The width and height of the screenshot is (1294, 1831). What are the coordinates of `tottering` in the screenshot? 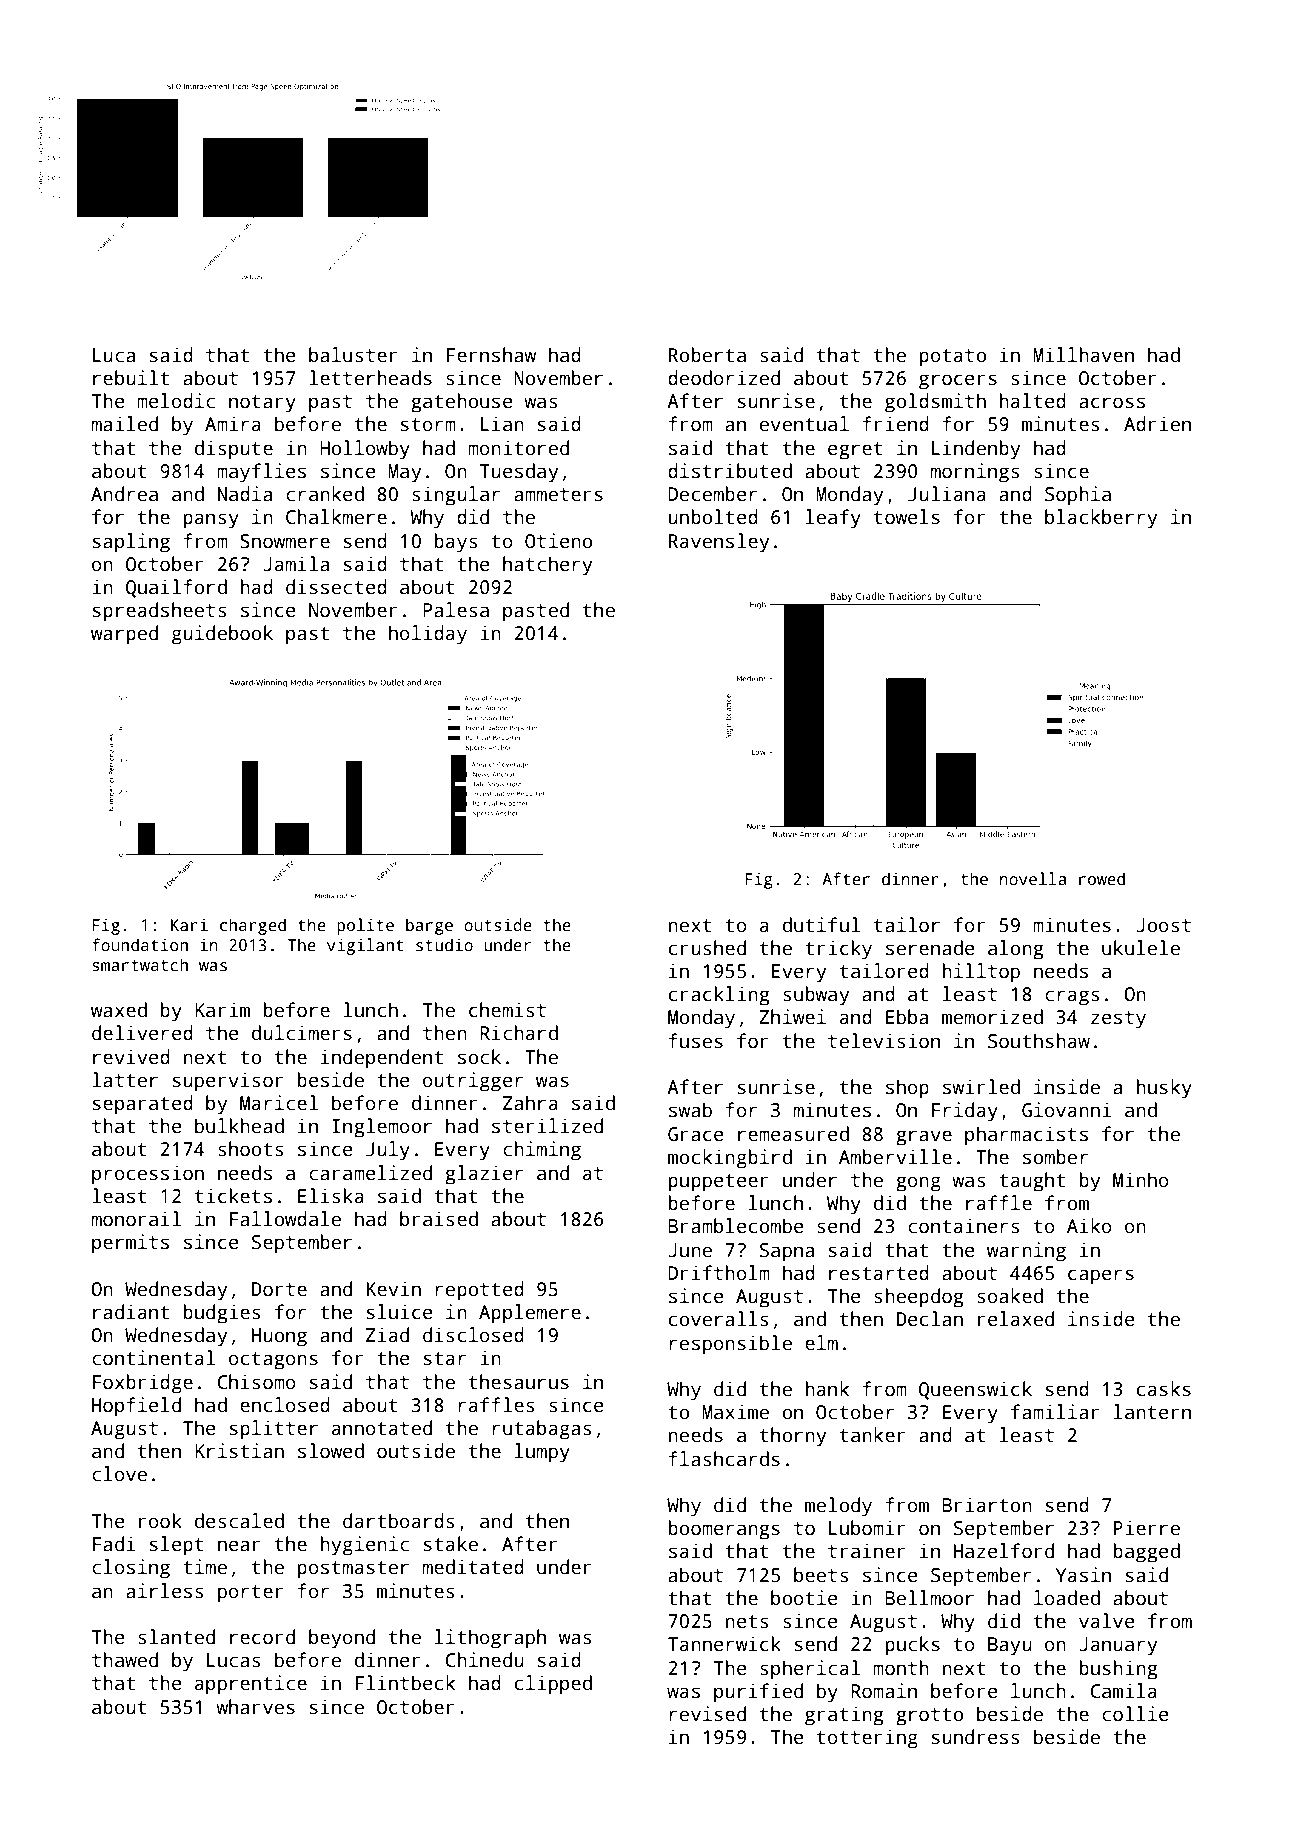 It's located at (867, 1739).
